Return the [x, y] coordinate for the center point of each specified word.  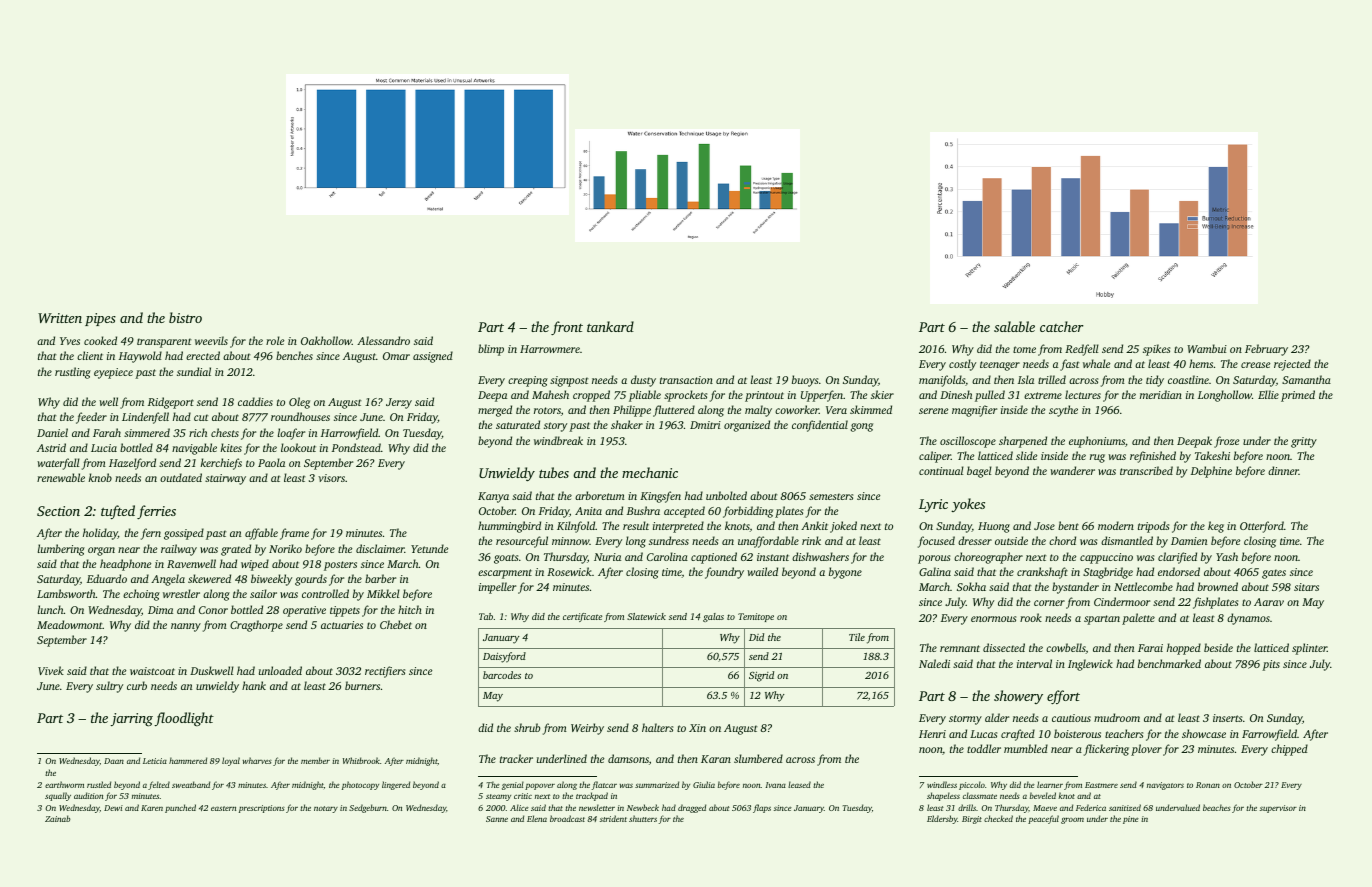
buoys [805, 381]
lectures [1083, 394]
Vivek [51, 670]
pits [1271, 665]
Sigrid [761, 676]
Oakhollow [326, 340]
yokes [968, 505]
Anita [588, 511]
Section [58, 511]
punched [180, 808]
